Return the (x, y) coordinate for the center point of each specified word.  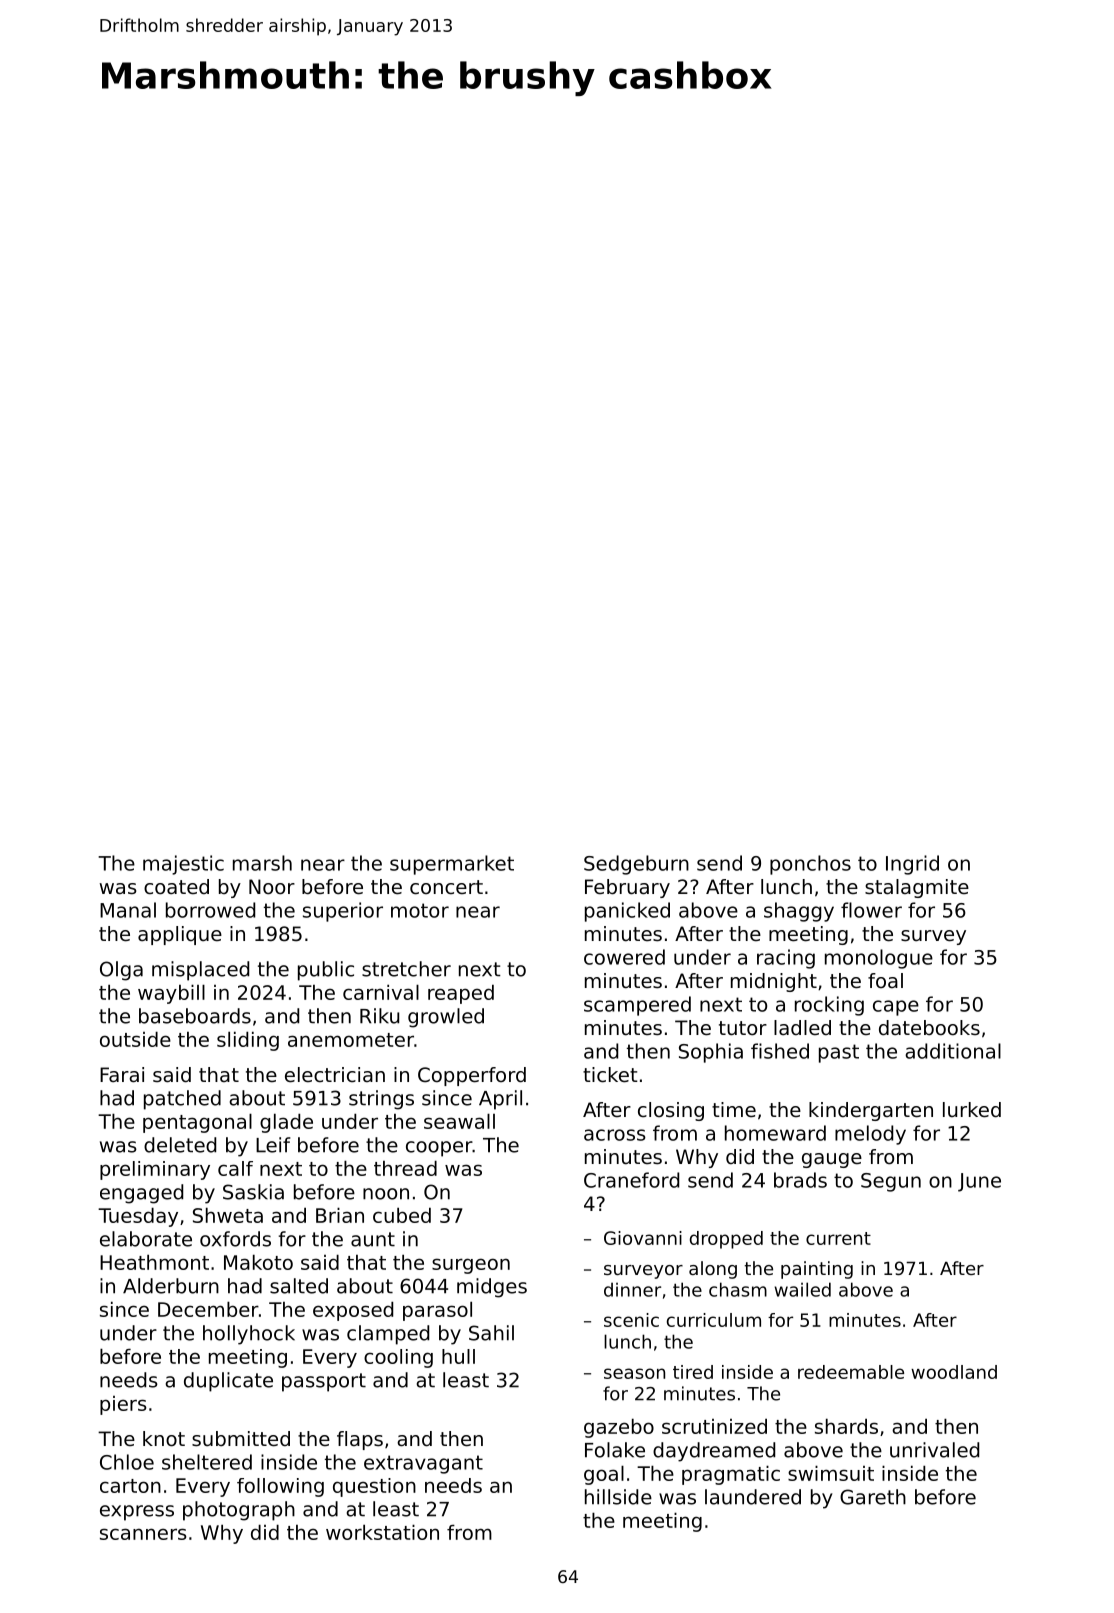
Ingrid (912, 865)
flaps (360, 1440)
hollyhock (249, 1335)
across (615, 1135)
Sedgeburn (636, 865)
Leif (273, 1145)
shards (846, 1426)
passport (324, 1382)
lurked (972, 1110)
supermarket (452, 865)
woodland (954, 1372)
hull (458, 1356)
